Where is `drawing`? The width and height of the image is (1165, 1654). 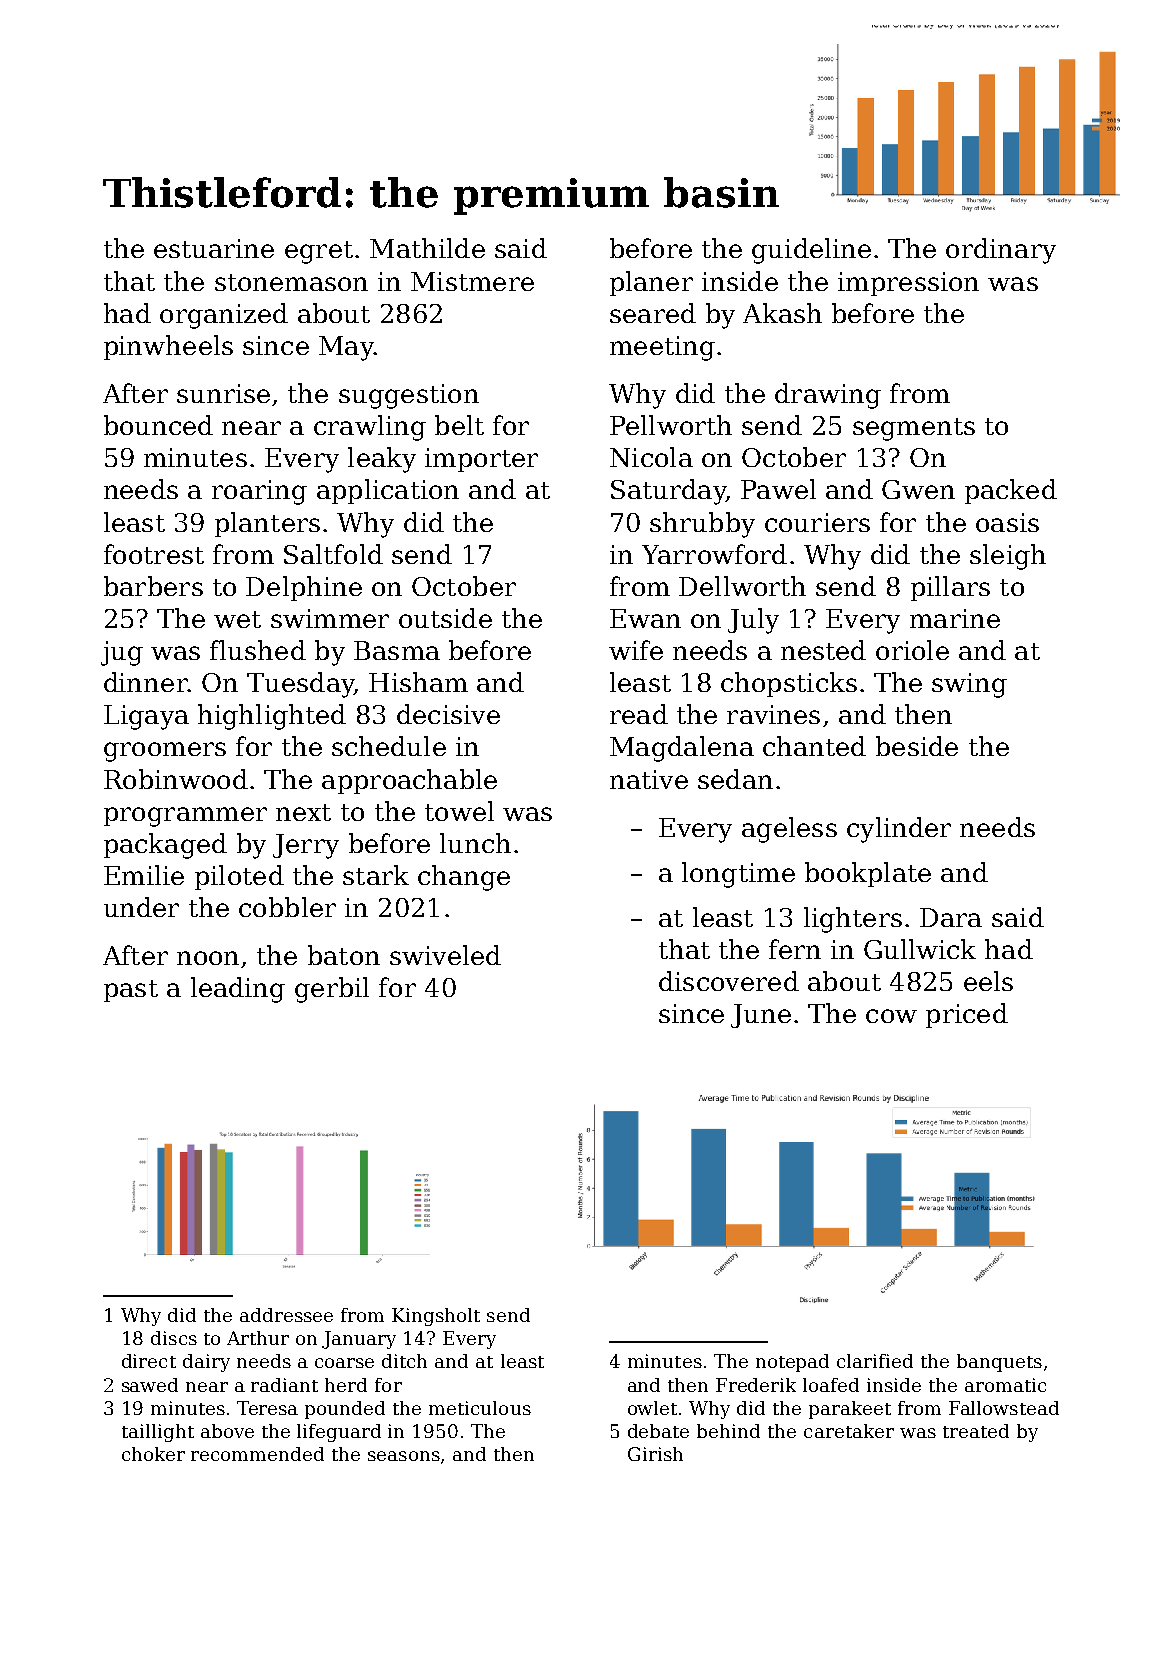 drawing is located at coordinates (828, 396).
